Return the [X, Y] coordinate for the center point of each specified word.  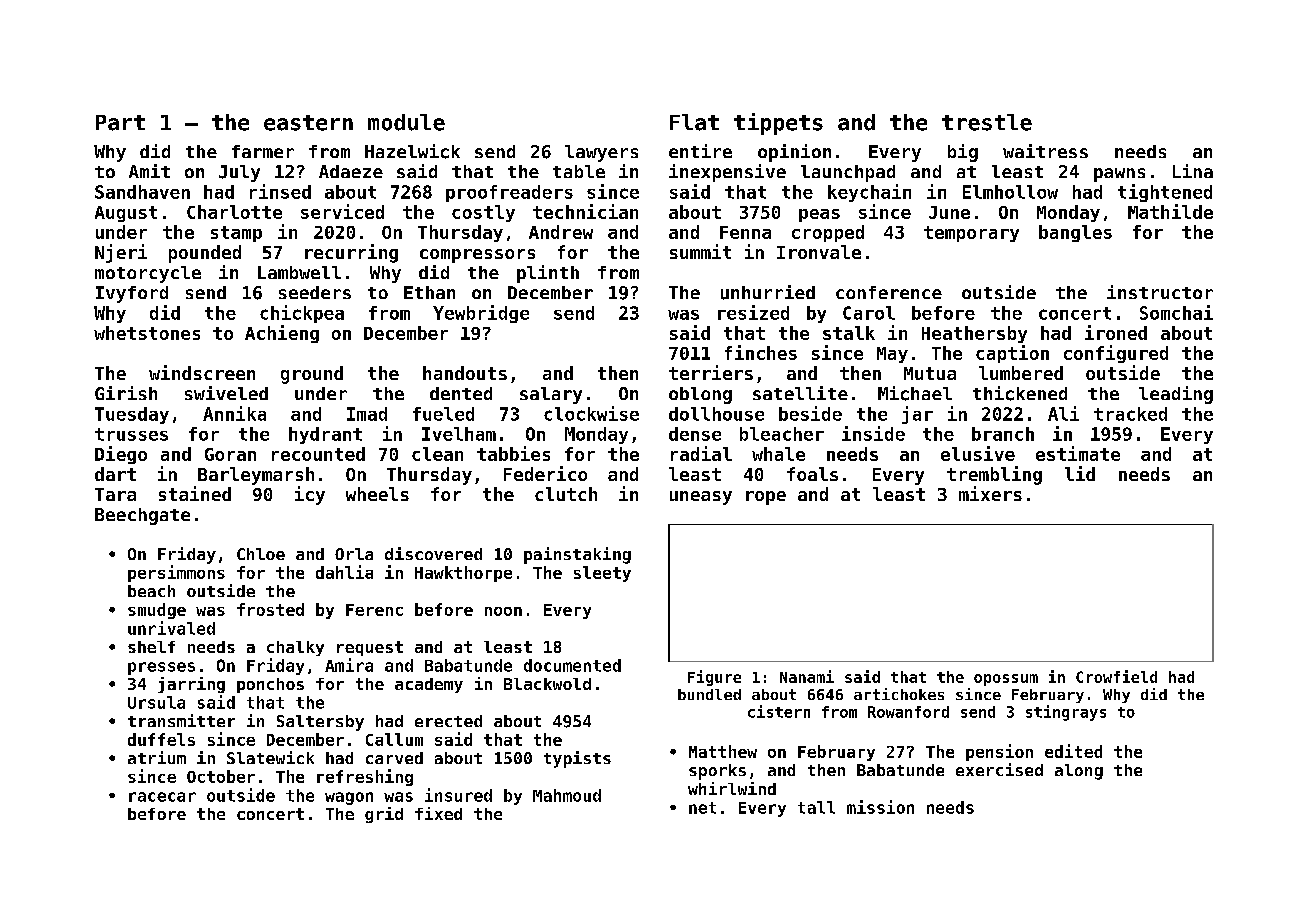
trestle [987, 122]
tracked [1130, 414]
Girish [126, 393]
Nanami [807, 676]
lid [1080, 473]
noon [503, 611]
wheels [377, 494]
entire [700, 151]
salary [551, 395]
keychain [869, 193]
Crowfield [1116, 676]
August [126, 214]
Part [120, 123]
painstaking [577, 555]
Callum [394, 739]
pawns [1119, 175]
